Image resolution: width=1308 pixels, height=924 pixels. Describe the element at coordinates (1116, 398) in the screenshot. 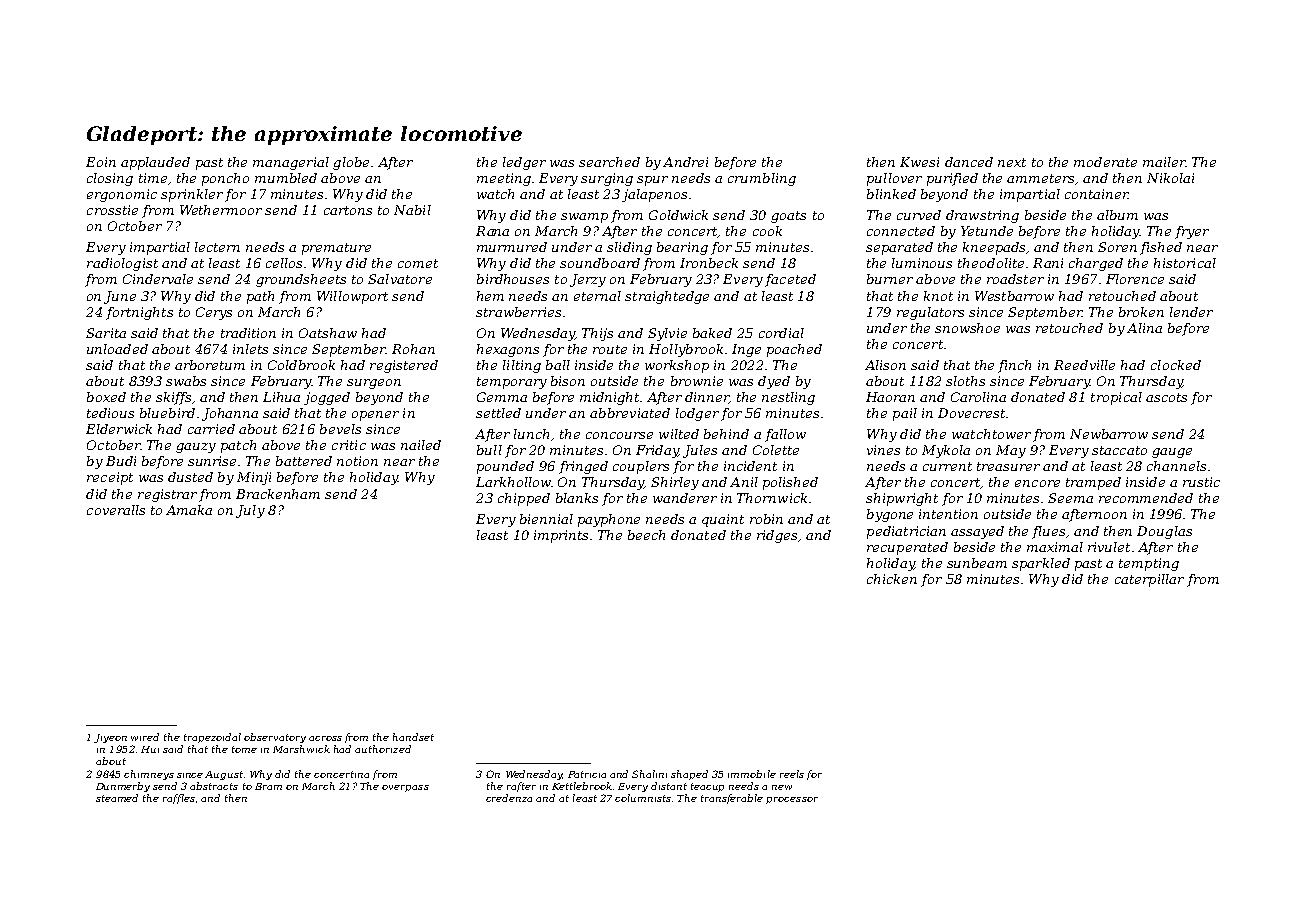

I see `tropical` at that location.
